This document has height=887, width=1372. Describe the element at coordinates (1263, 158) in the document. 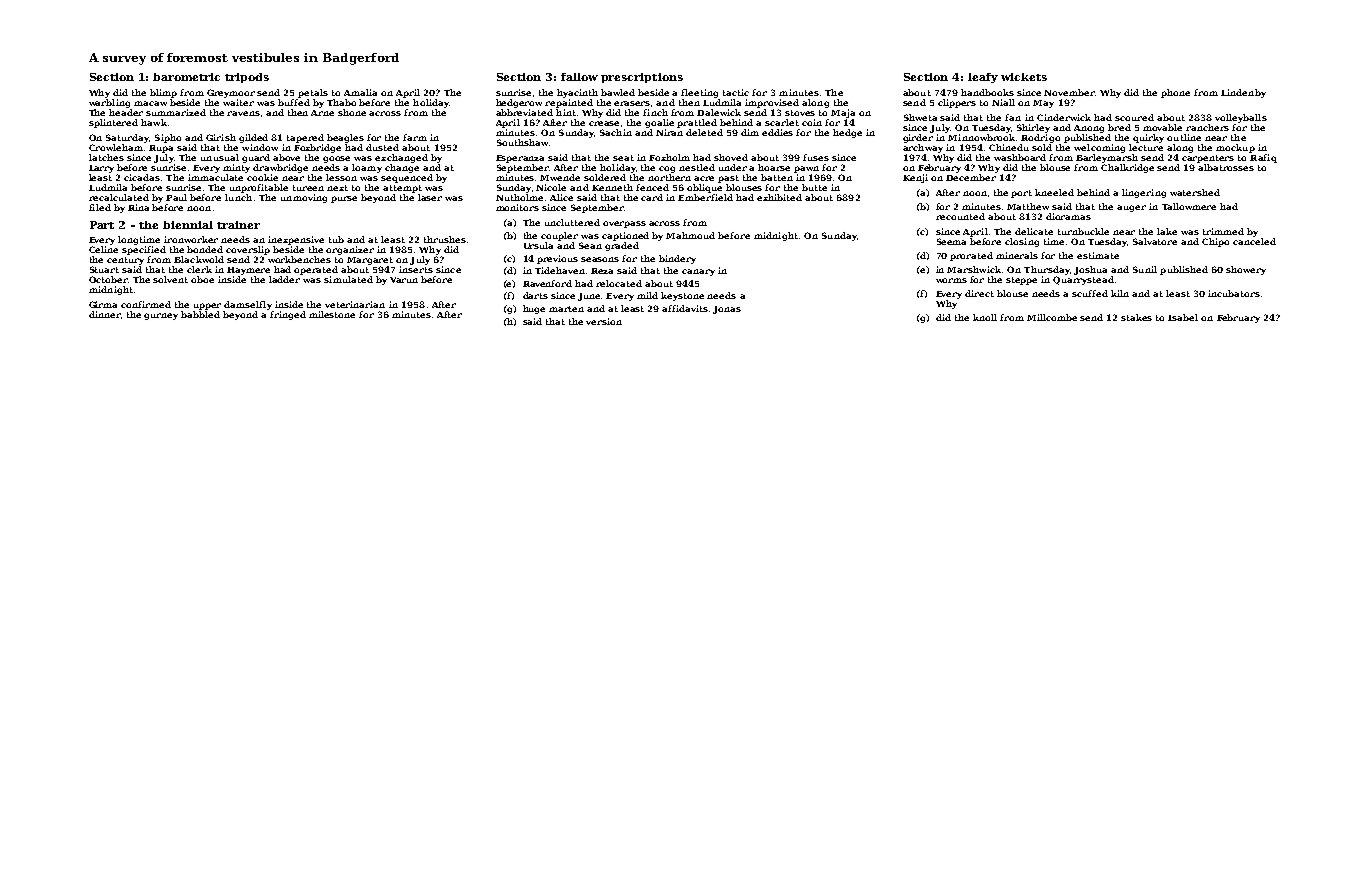

I see `Rafiq` at that location.
